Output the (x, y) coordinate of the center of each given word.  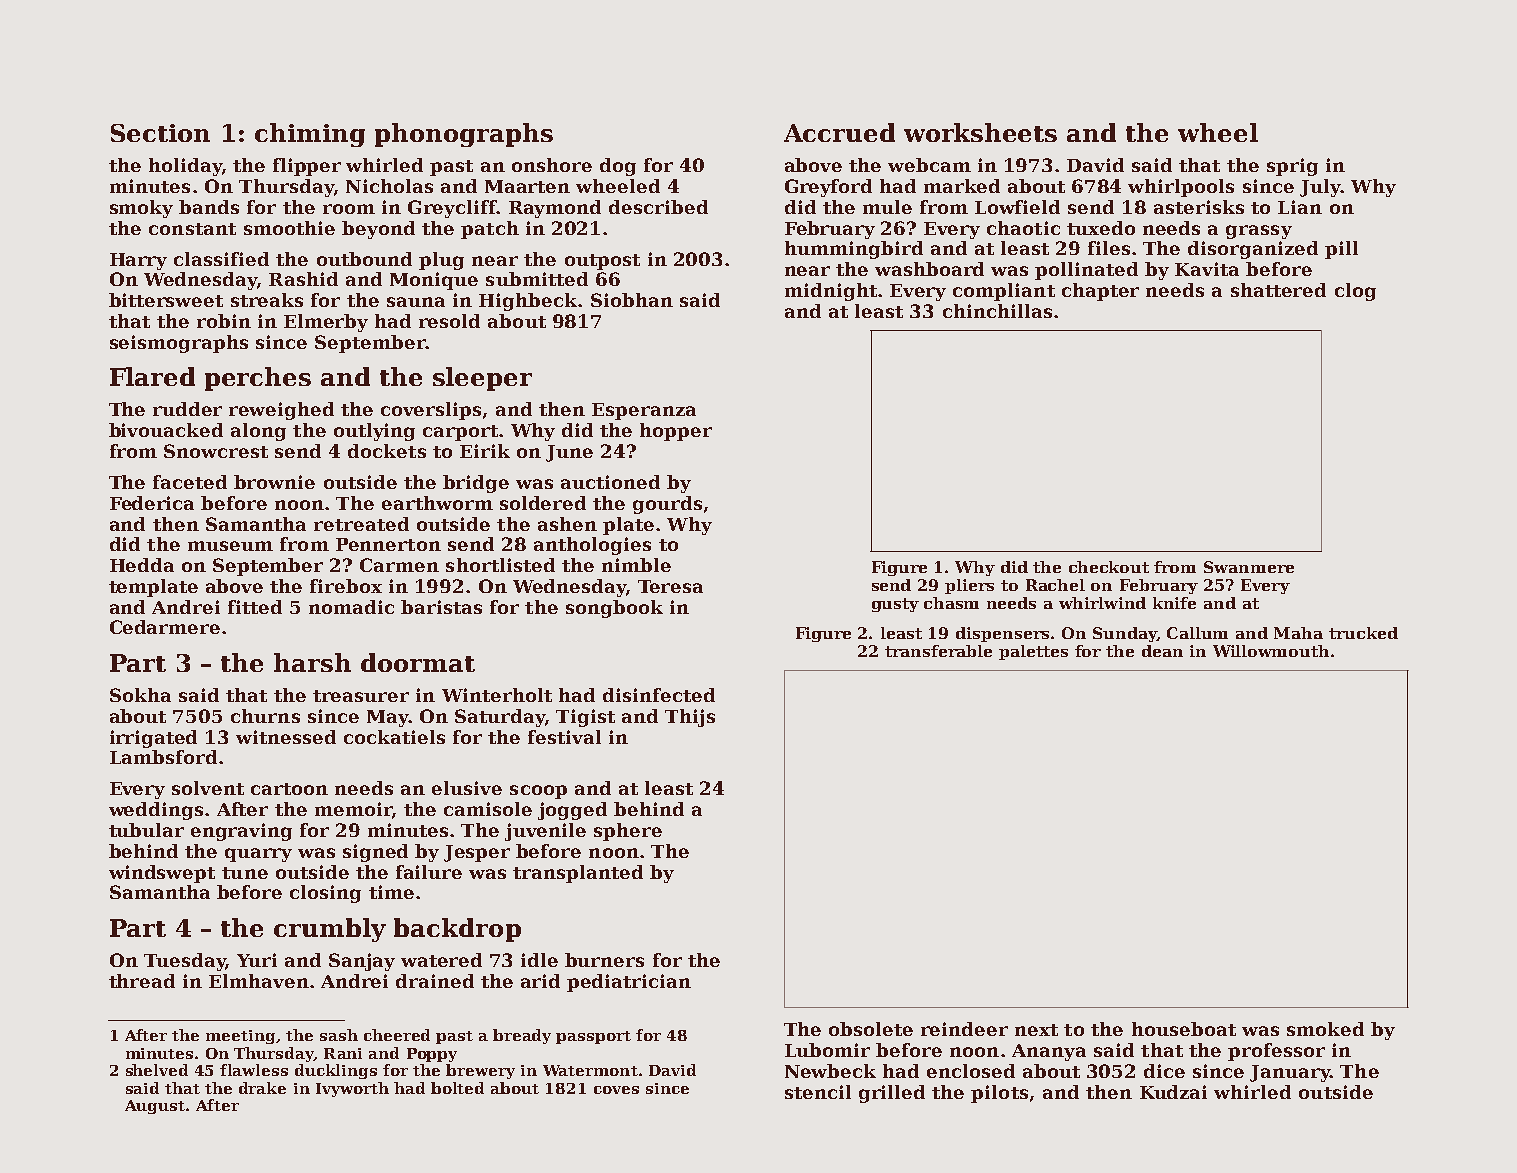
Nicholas (389, 186)
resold (449, 321)
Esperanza (644, 411)
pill (1341, 250)
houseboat (1184, 1029)
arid (540, 981)
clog (1355, 292)
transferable (938, 651)
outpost (602, 262)
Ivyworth (352, 1089)
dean (1162, 651)
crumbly (330, 930)
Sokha (140, 695)
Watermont (590, 1070)
